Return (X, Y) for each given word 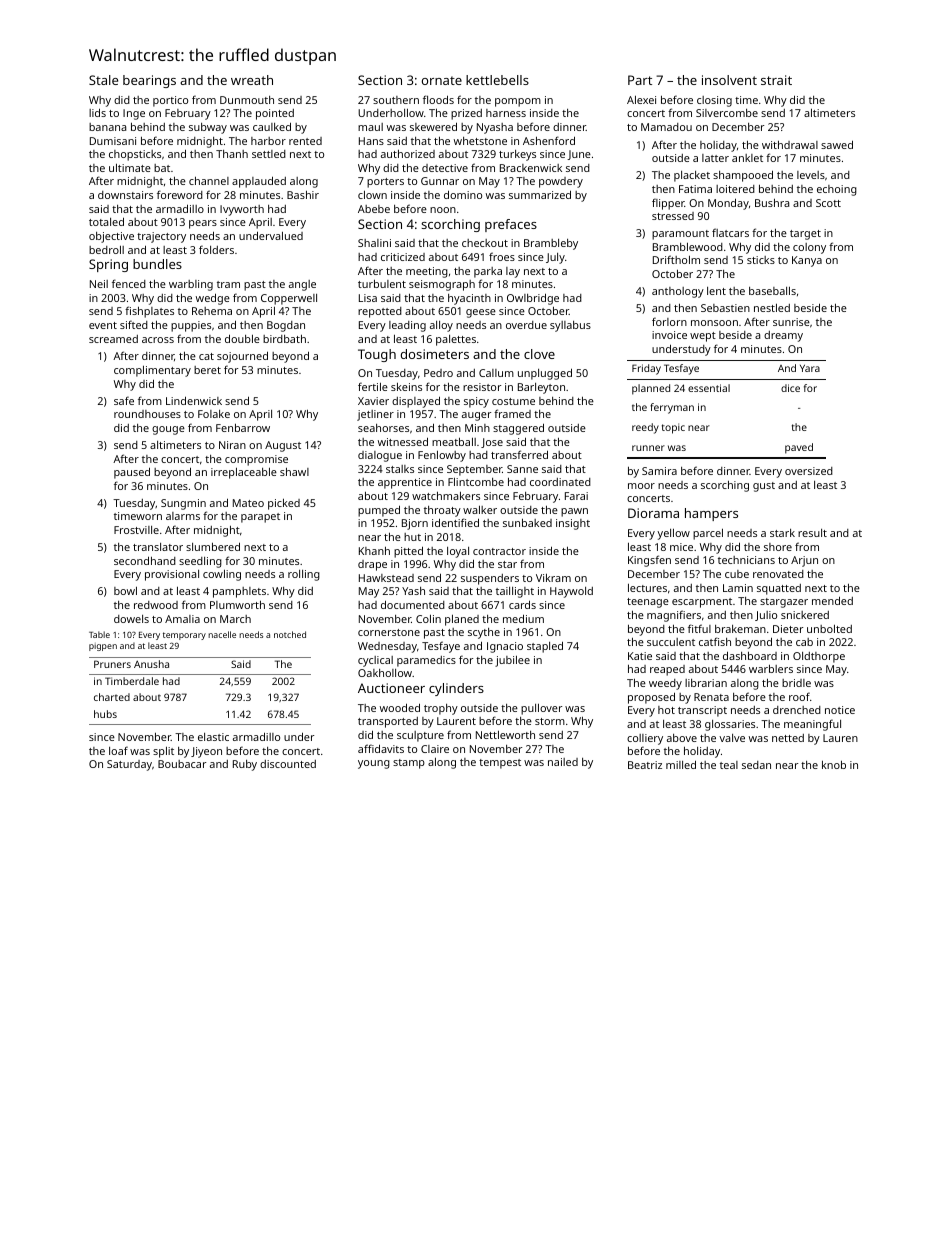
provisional (172, 575)
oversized (809, 471)
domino (463, 194)
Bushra (772, 202)
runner (648, 448)
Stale (103, 80)
